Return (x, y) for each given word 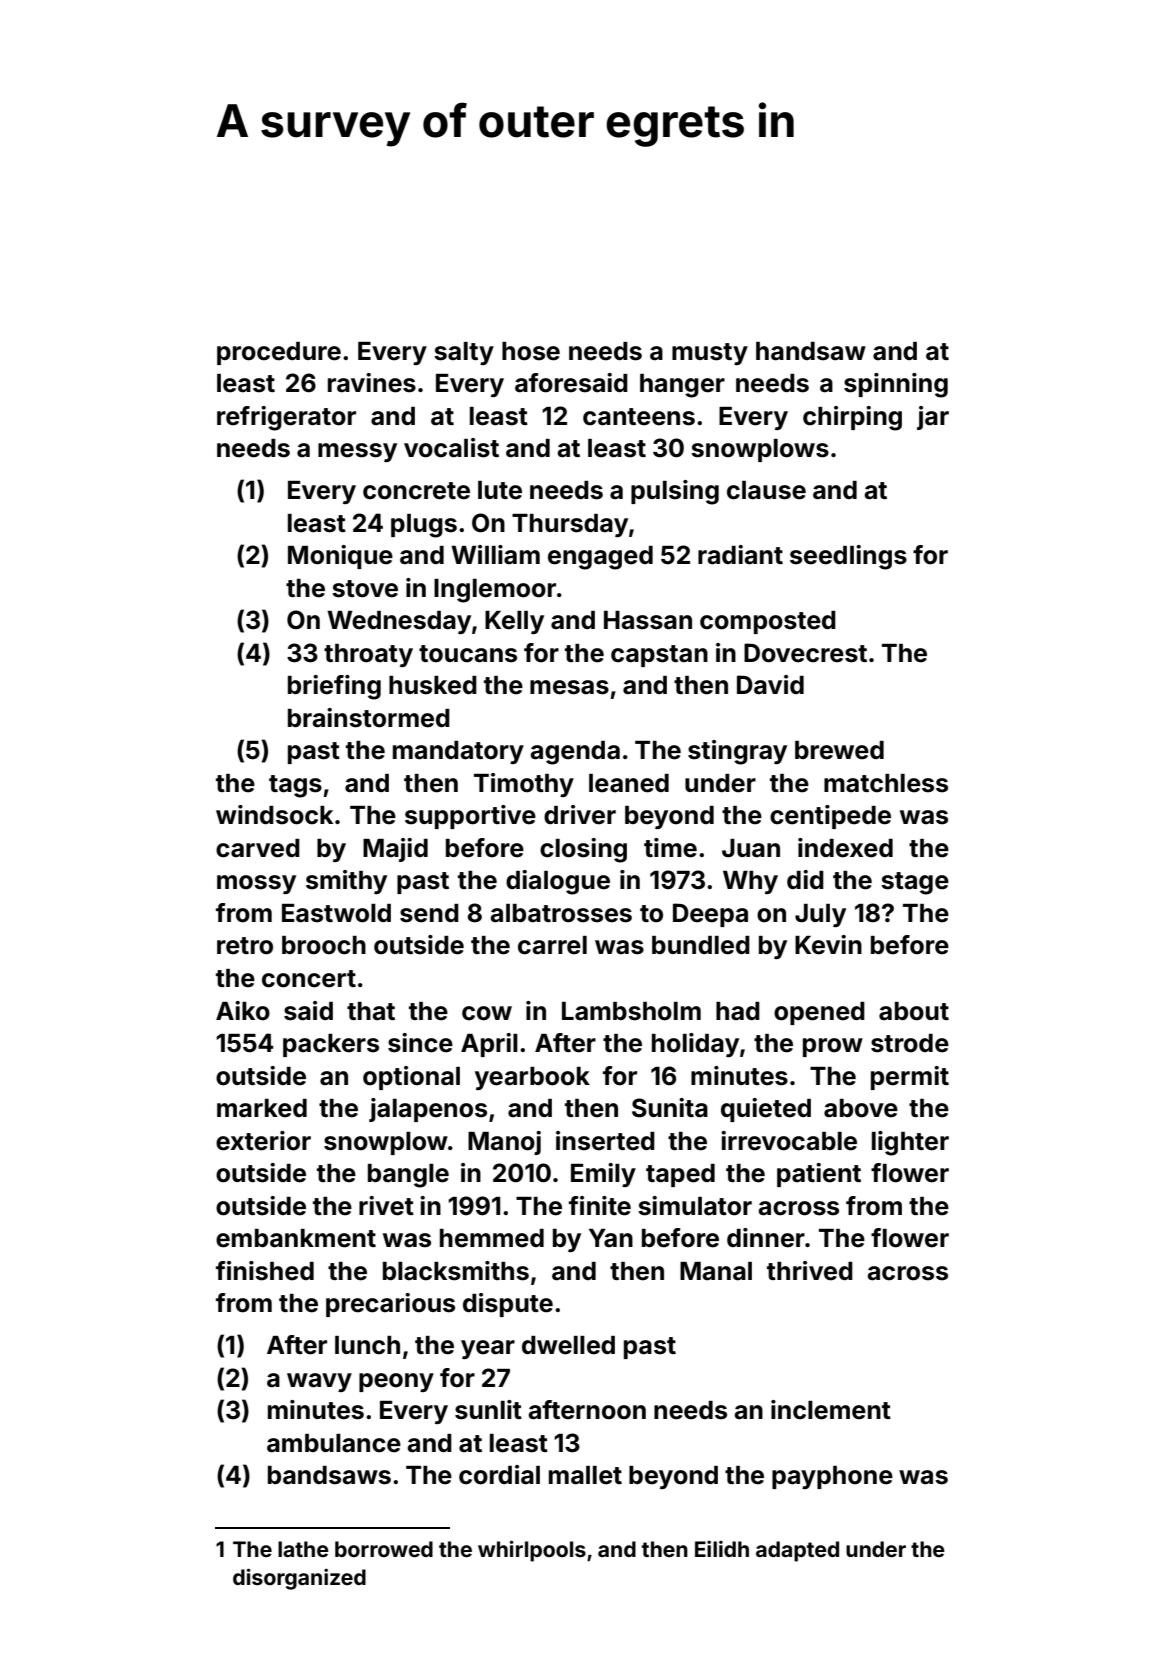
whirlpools (532, 1551)
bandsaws (329, 1475)
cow (487, 1013)
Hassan (648, 620)
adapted (797, 1551)
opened (819, 1013)
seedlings (848, 557)
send (429, 913)
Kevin (828, 945)
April (489, 1045)
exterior (263, 1141)
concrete (416, 491)
